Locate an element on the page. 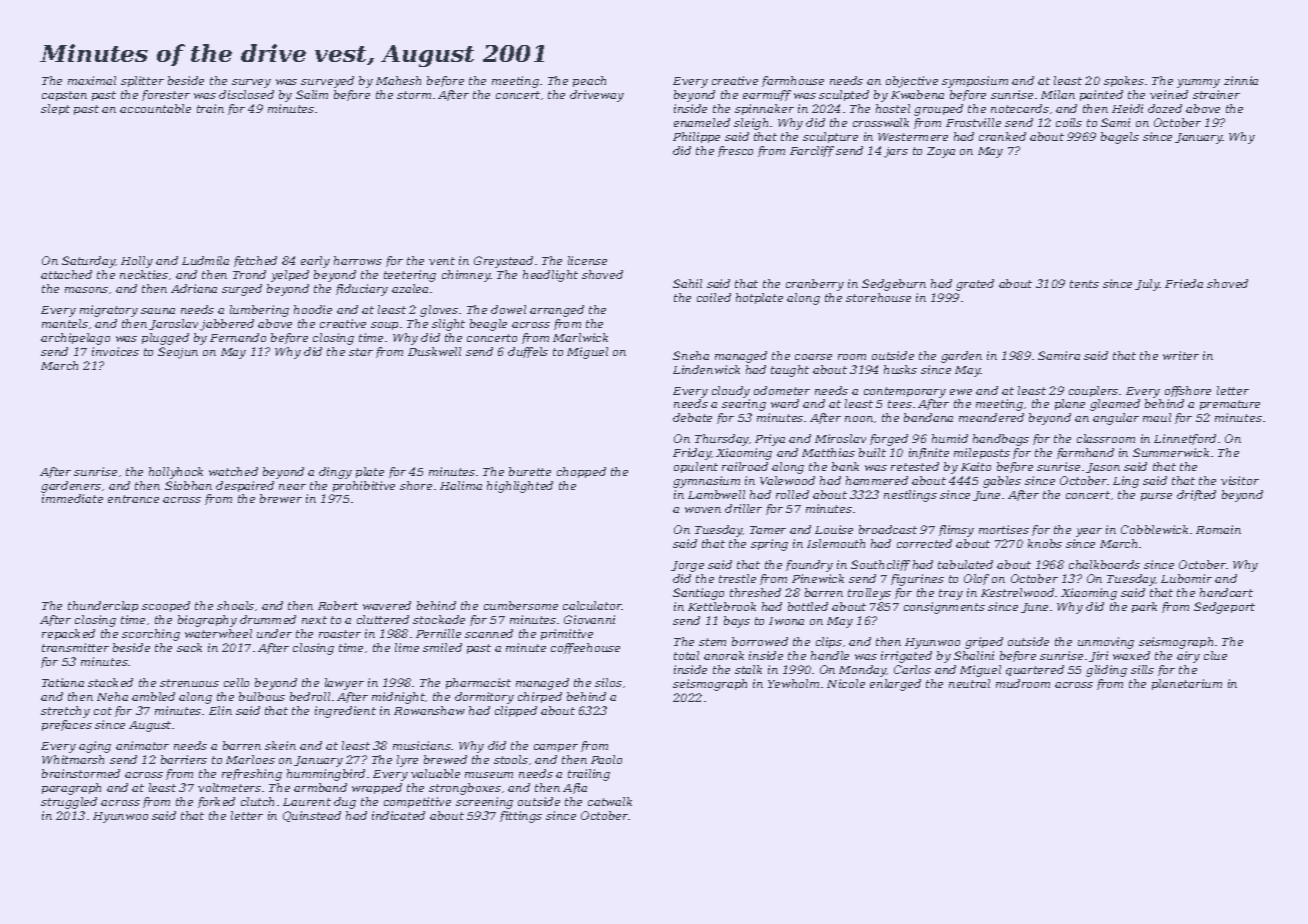 Image resolution: width=1308 pixels, height=924 pixels. sills is located at coordinates (1142, 669).
